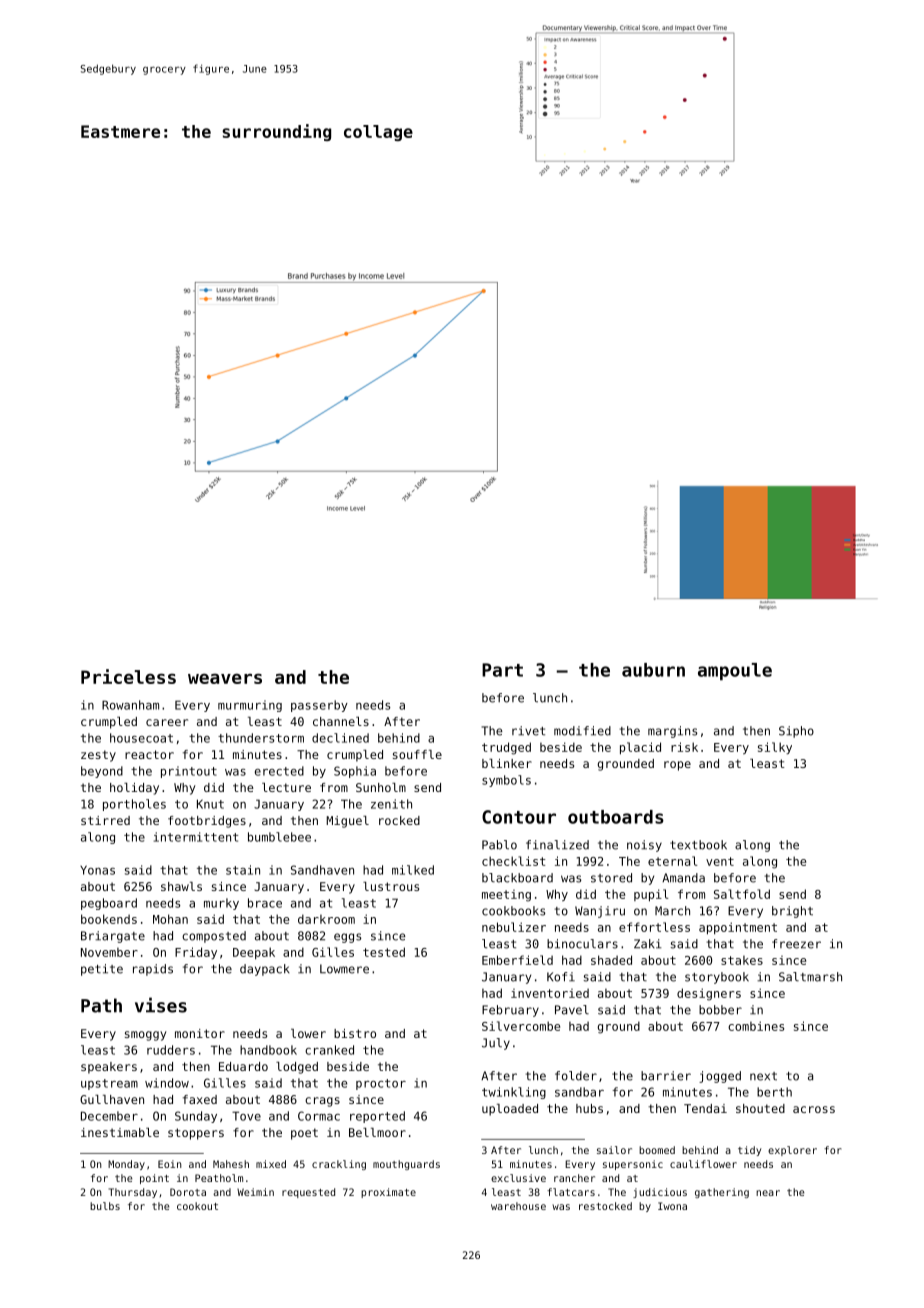 Image resolution: width=924 pixels, height=1308 pixels. What do you see at coordinates (653, 670) in the screenshot?
I see `auburn` at bounding box center [653, 670].
